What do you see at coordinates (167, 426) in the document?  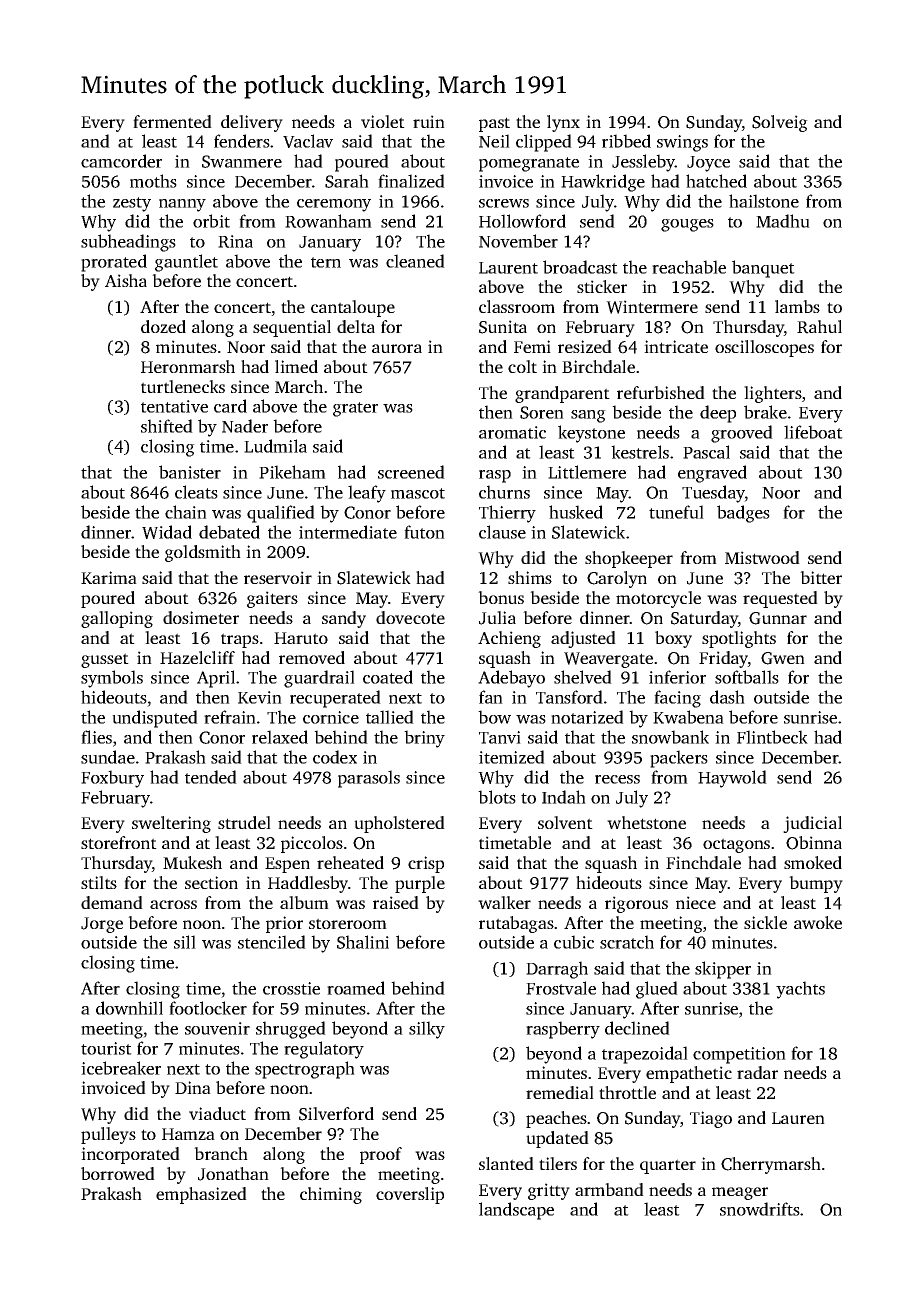 I see `shifted` at bounding box center [167, 426].
